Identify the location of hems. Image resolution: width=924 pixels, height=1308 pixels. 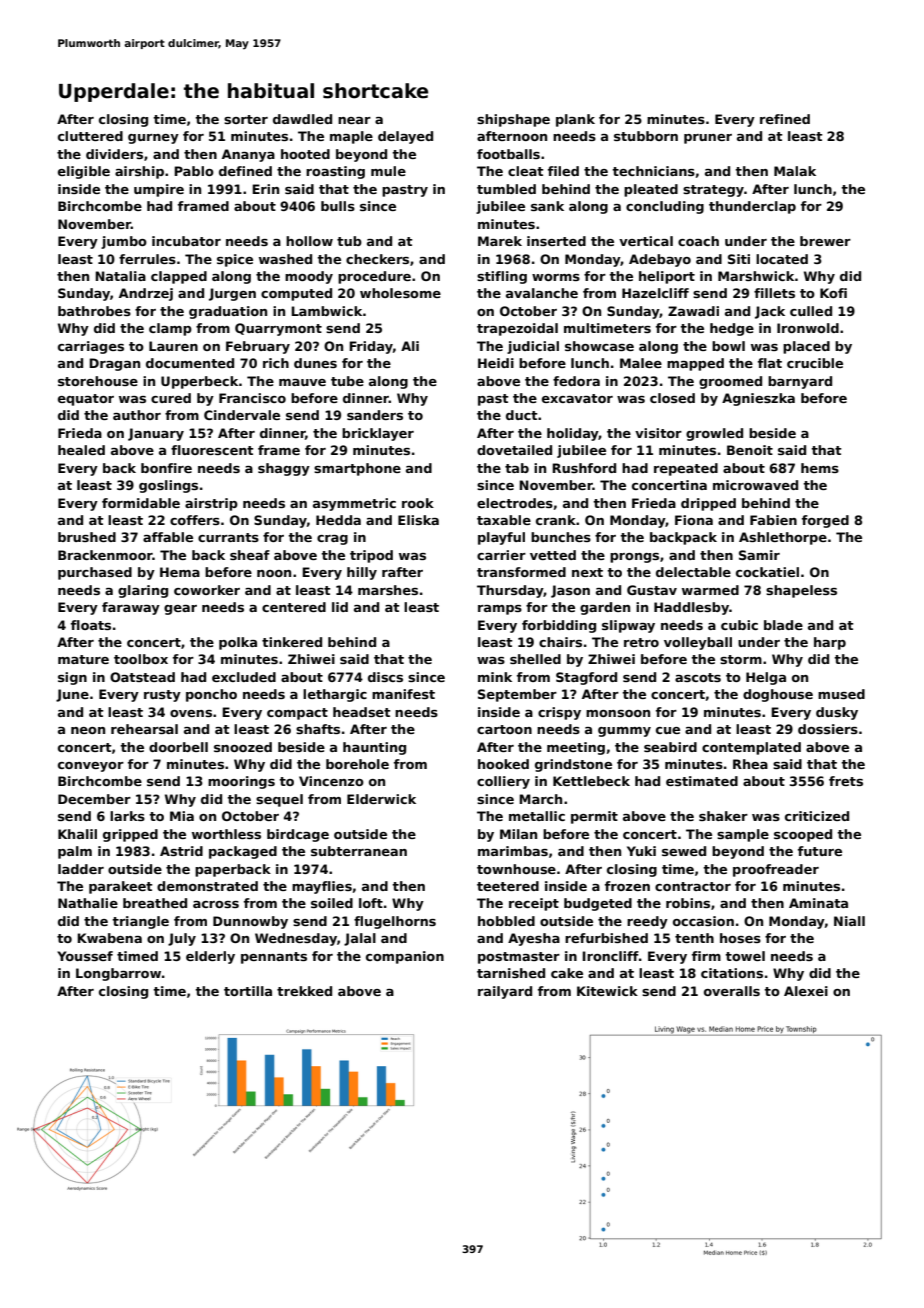
(820, 468).
